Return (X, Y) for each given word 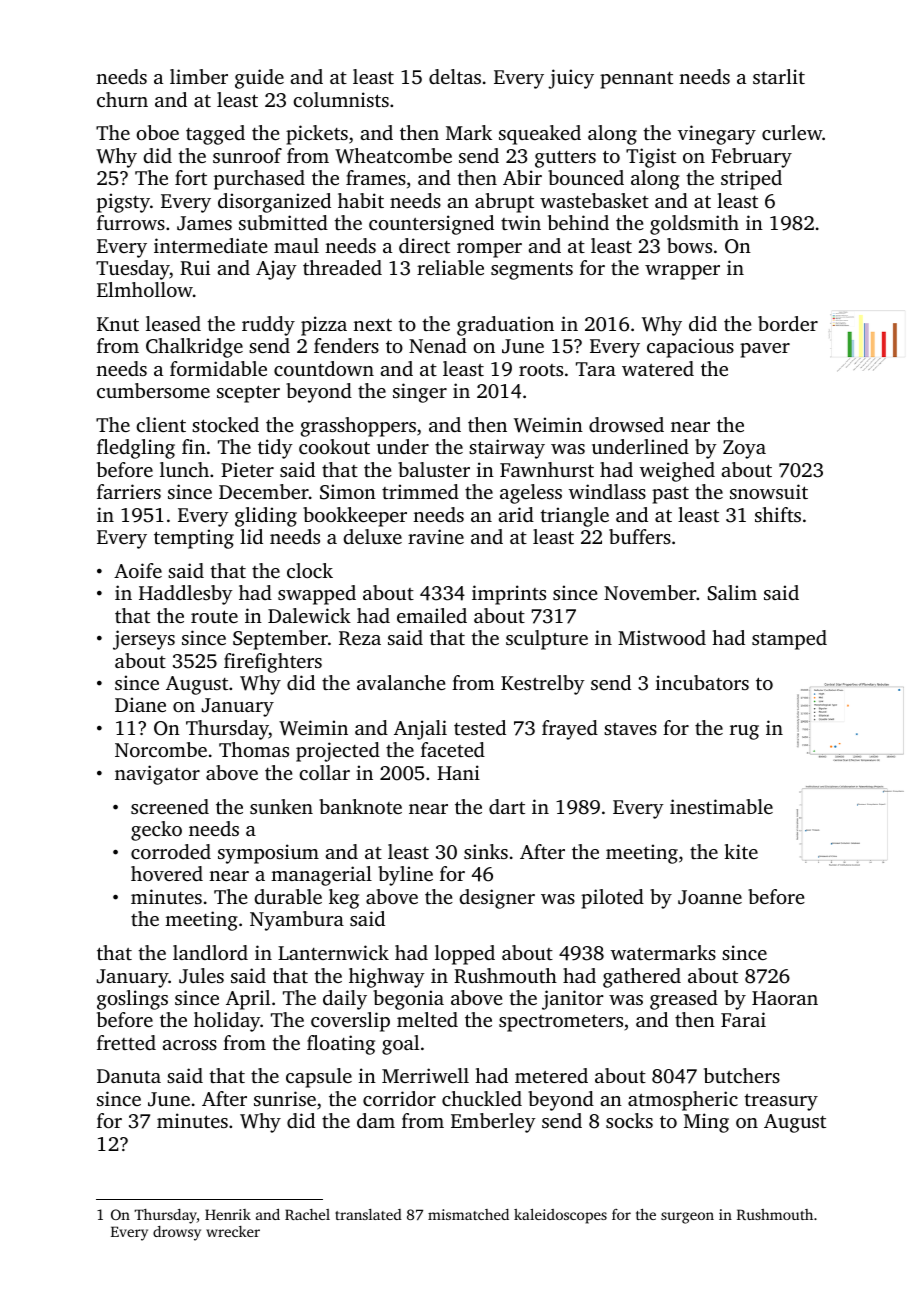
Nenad (438, 345)
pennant (636, 80)
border (788, 323)
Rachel (307, 1214)
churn (122, 99)
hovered (167, 873)
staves (630, 729)
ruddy (268, 326)
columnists (341, 99)
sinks (486, 851)
